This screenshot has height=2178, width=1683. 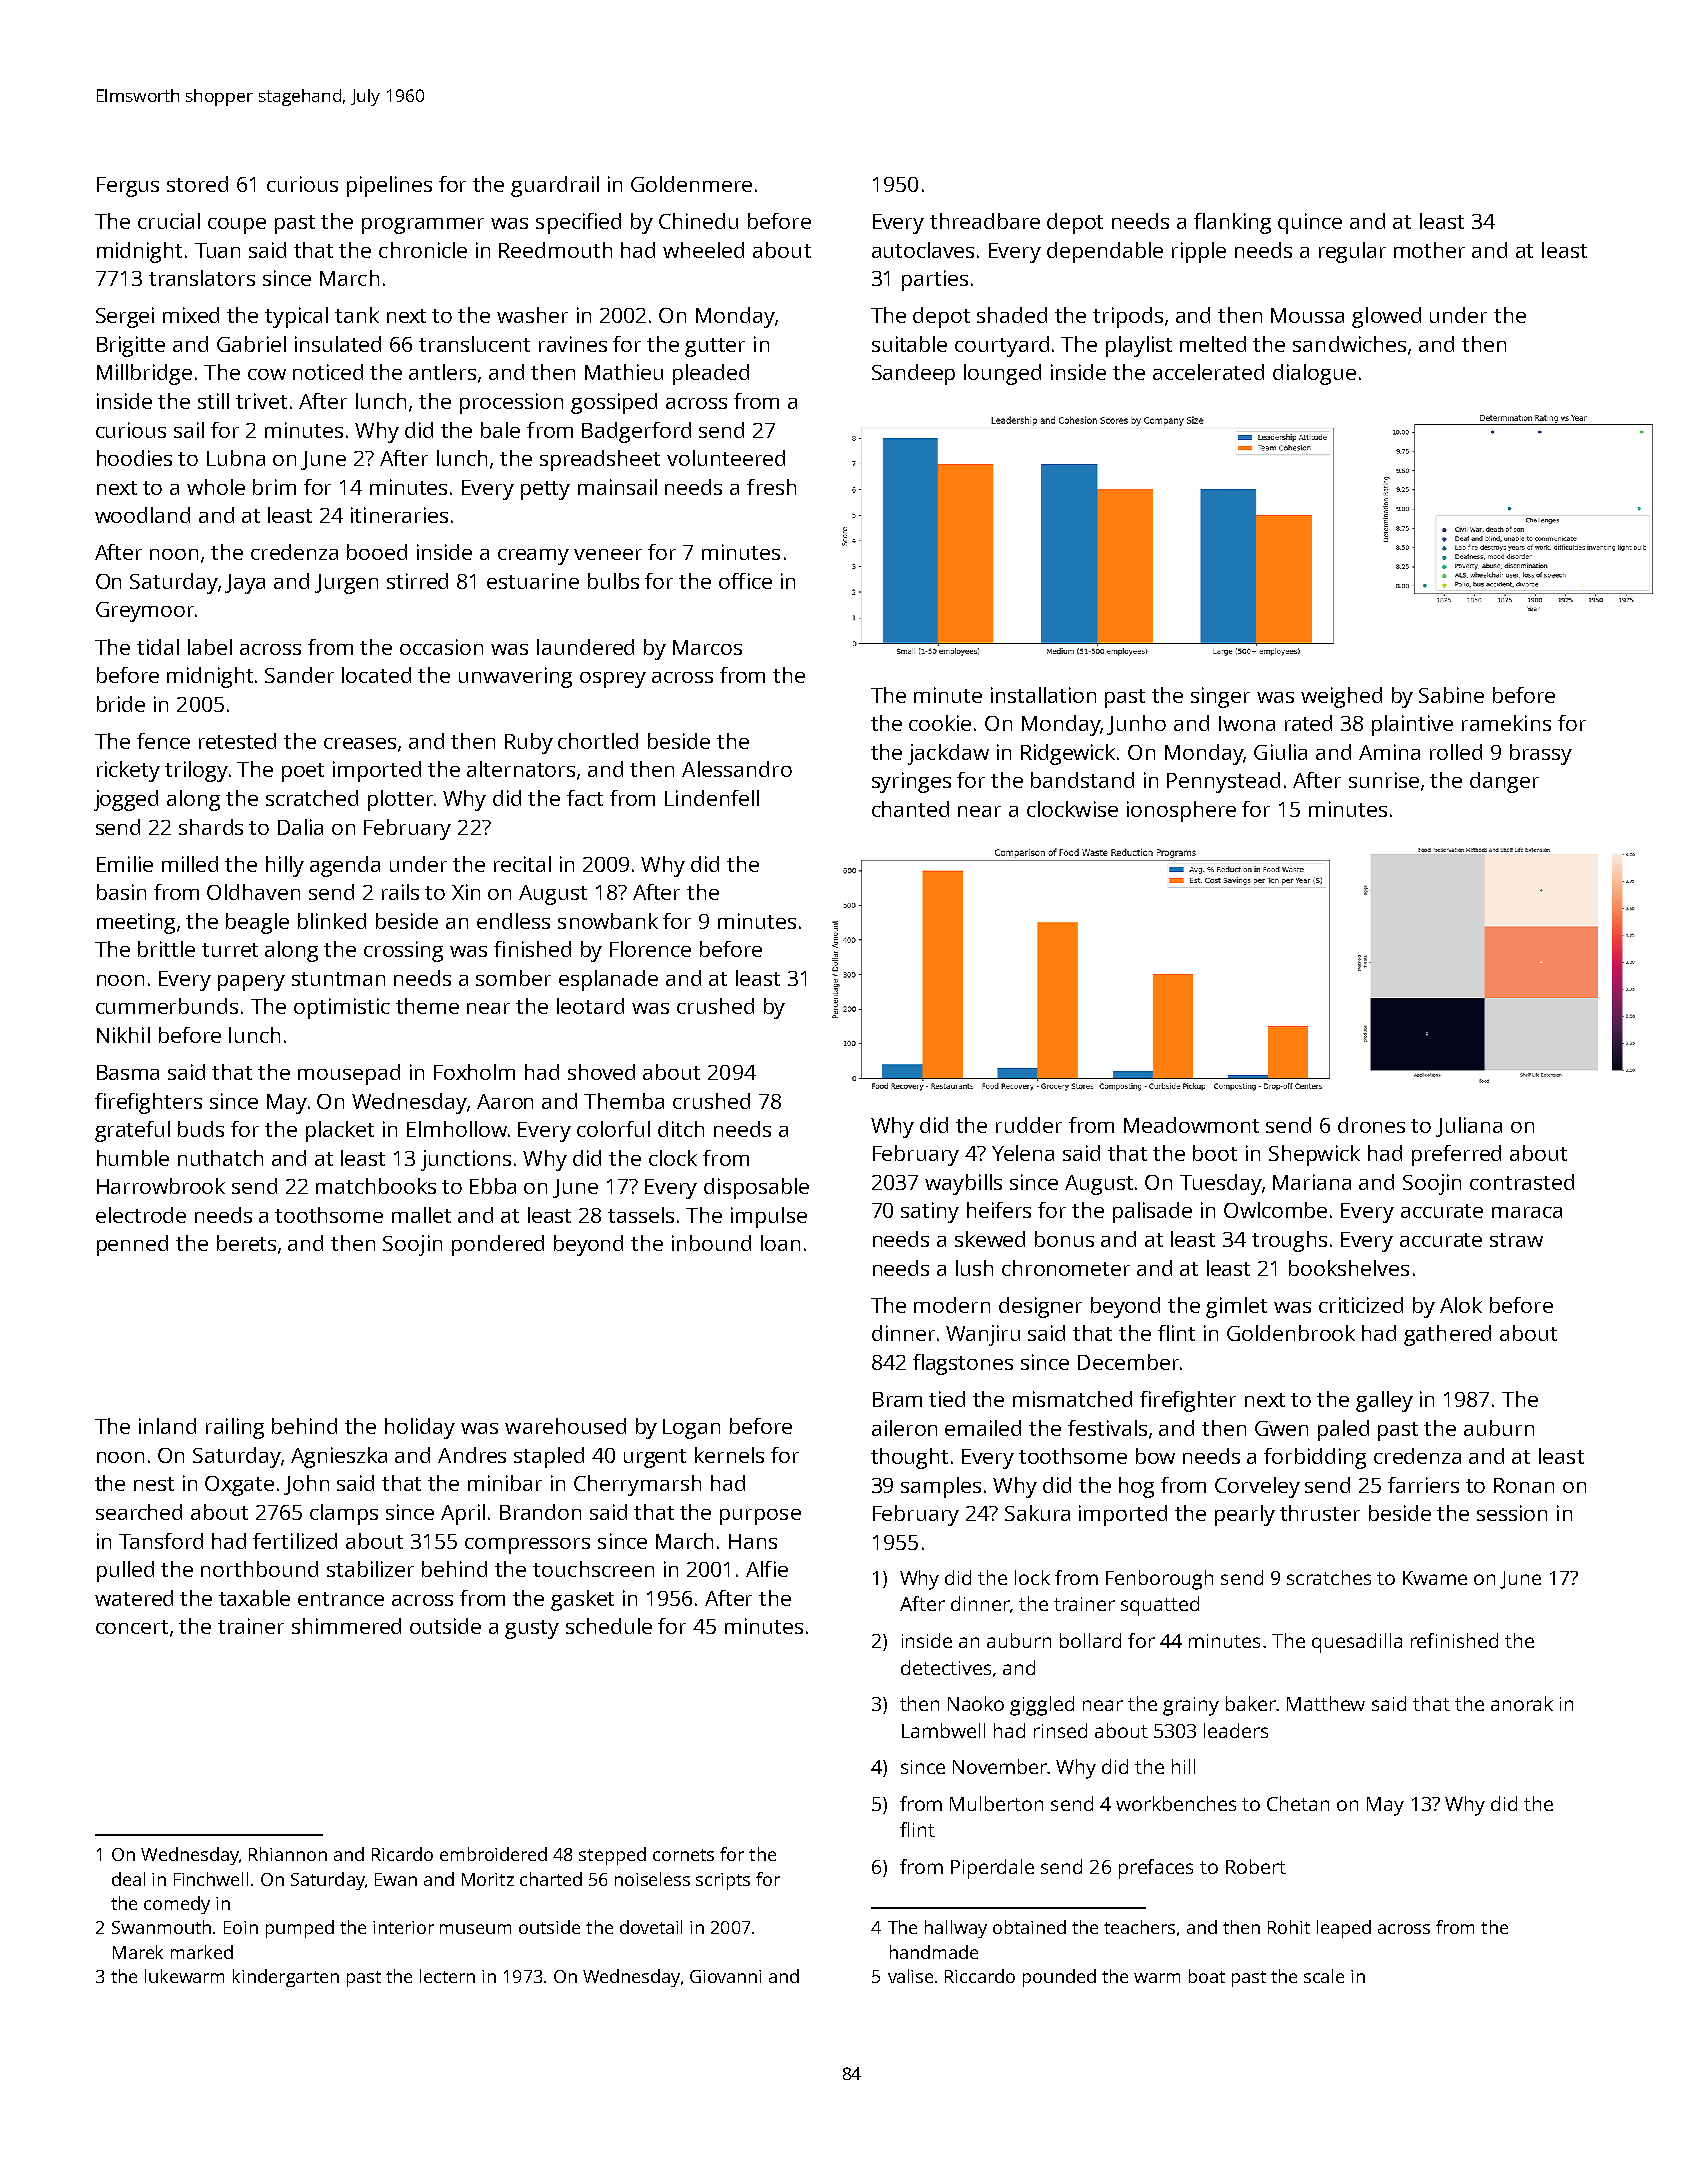 I want to click on purpose, so click(x=760, y=1517).
